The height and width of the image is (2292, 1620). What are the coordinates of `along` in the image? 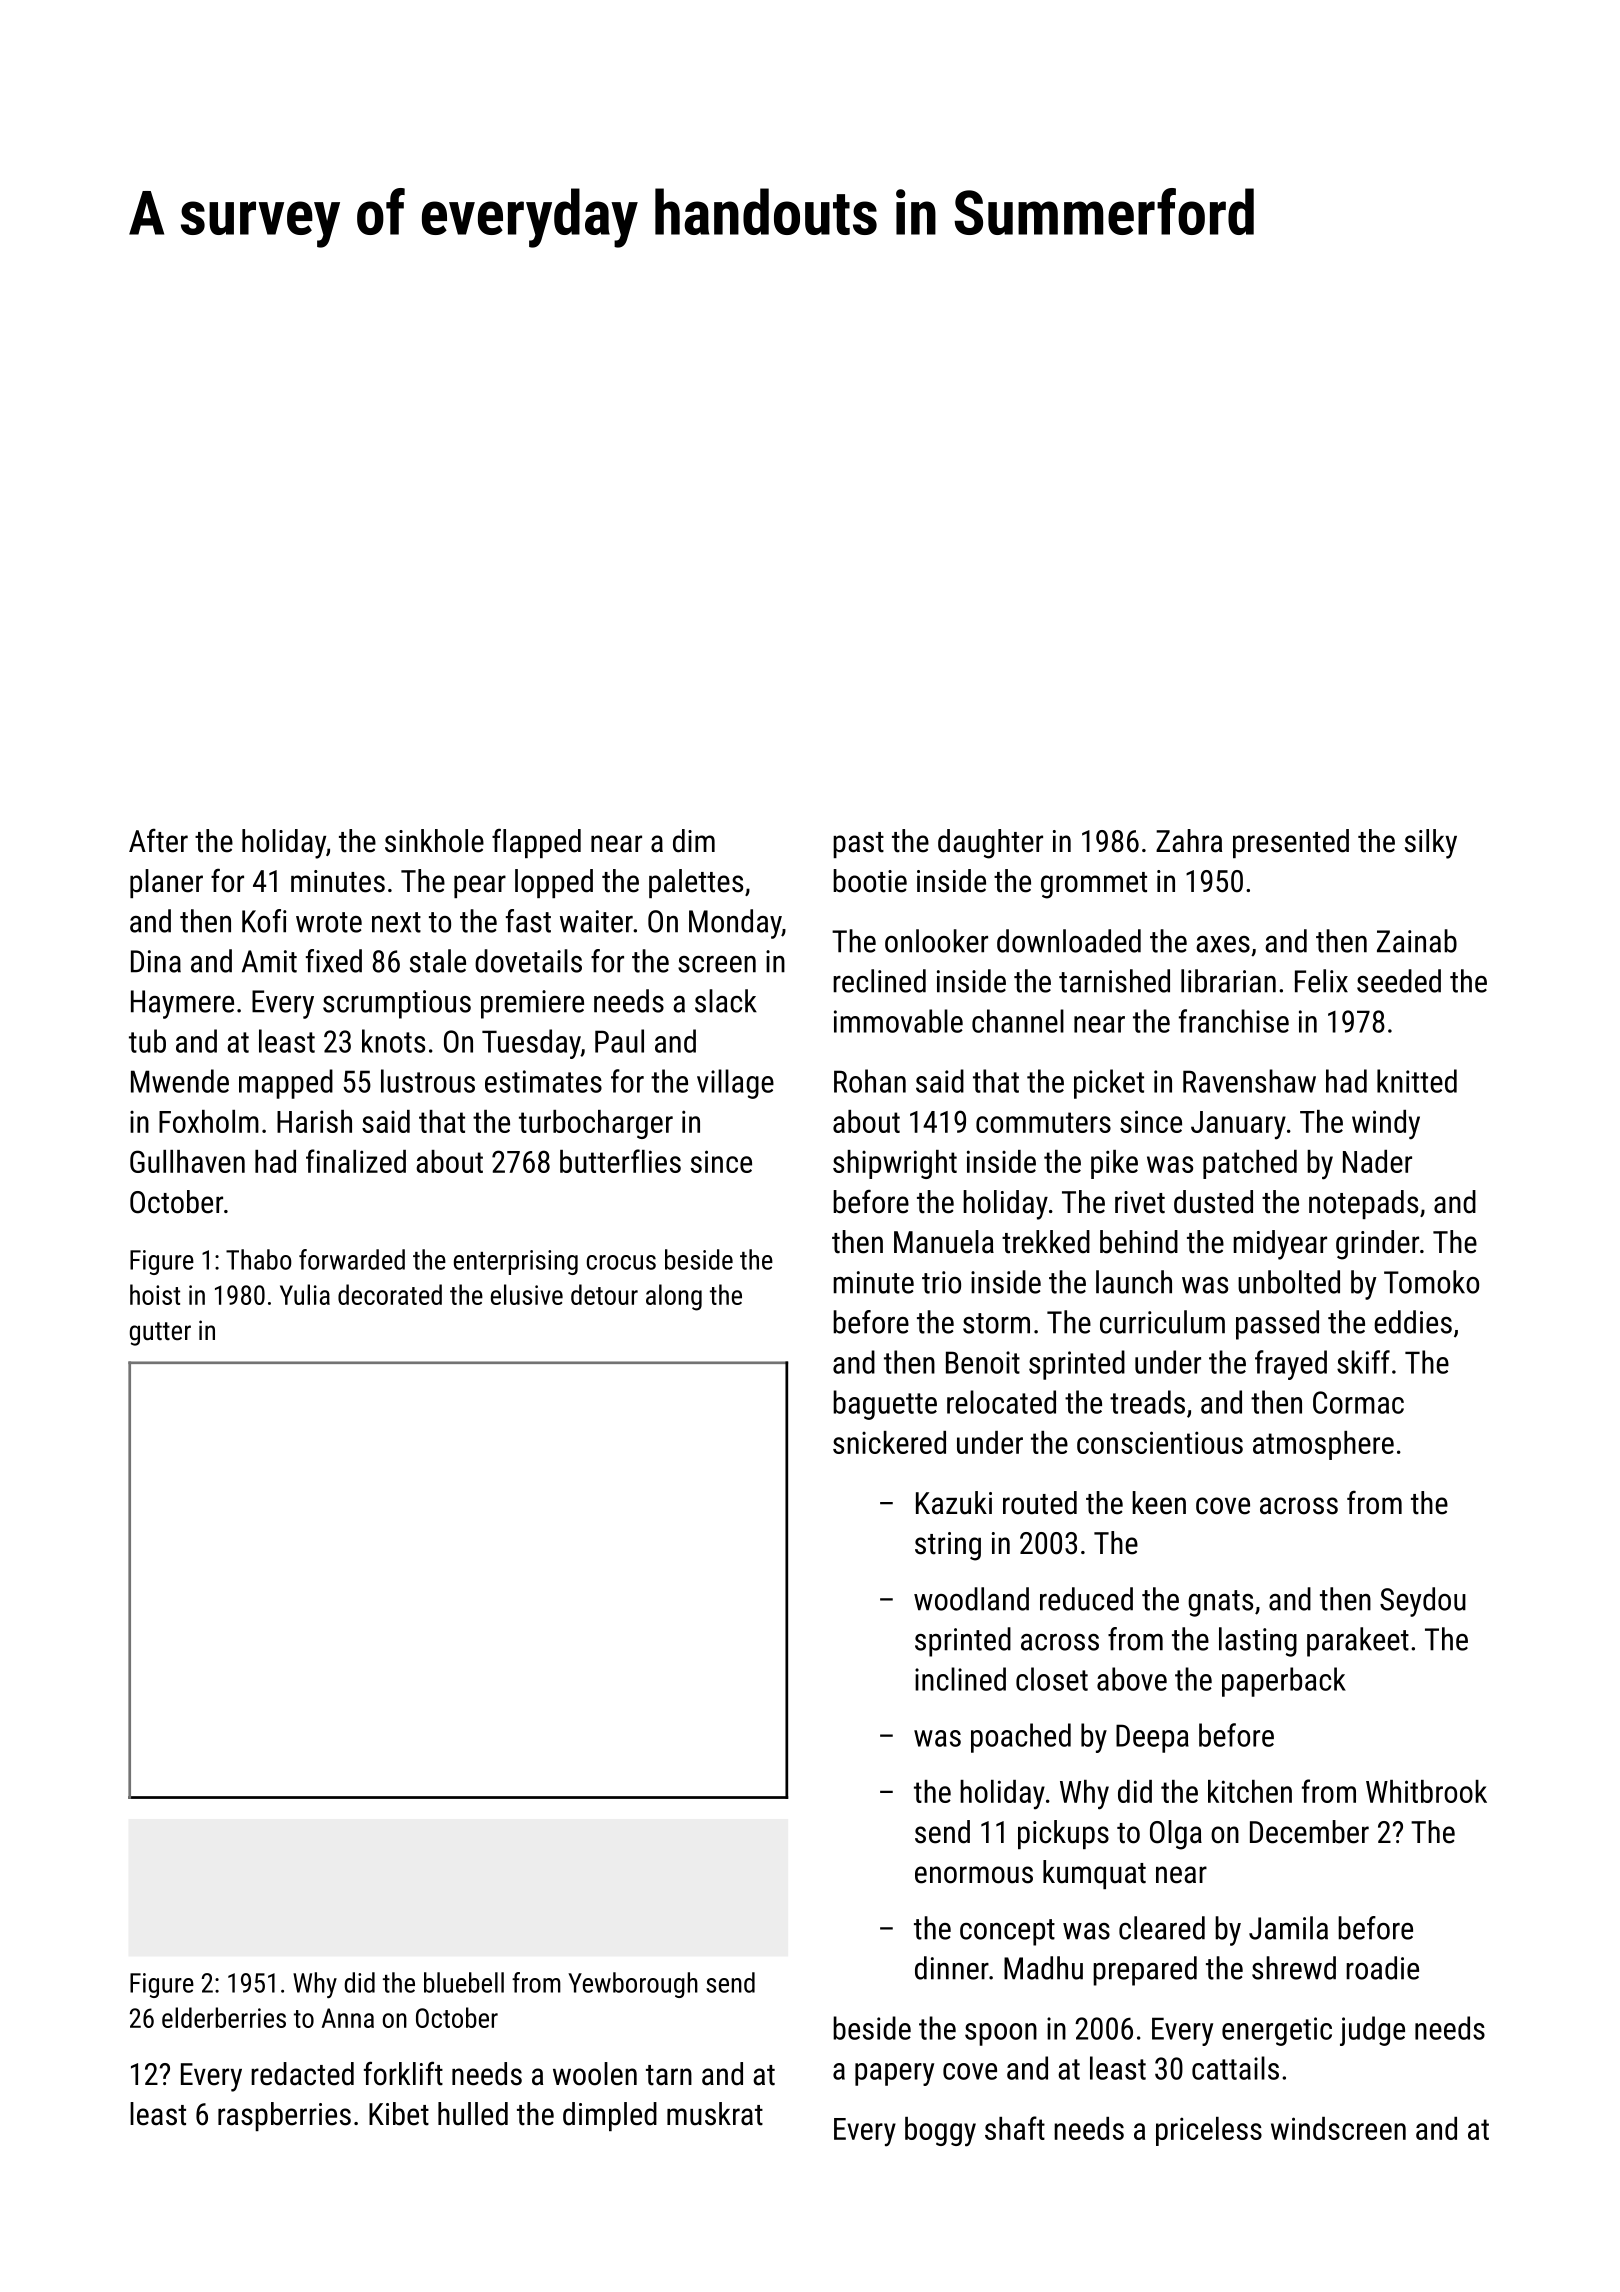 It's located at (674, 1297).
